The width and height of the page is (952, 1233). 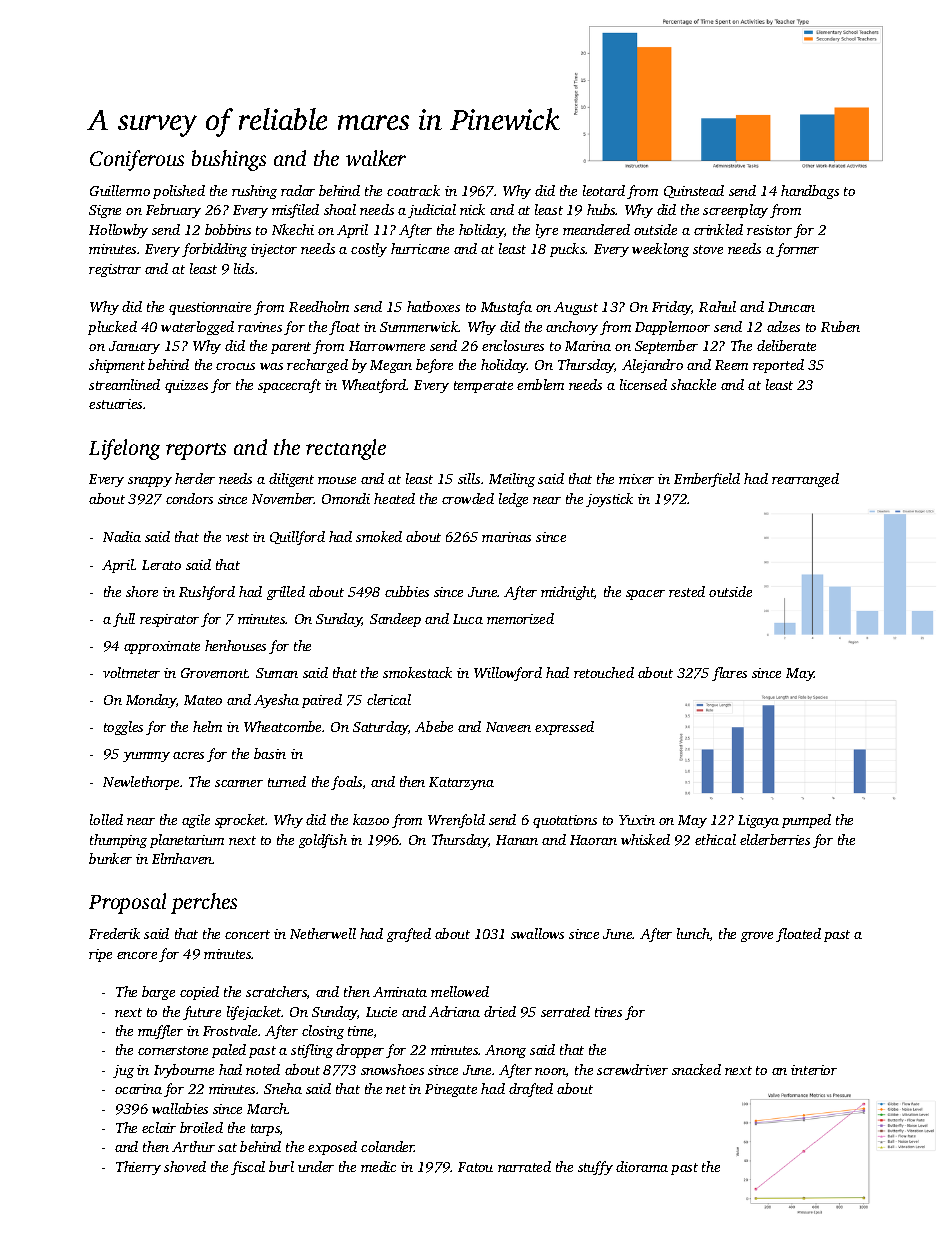 What do you see at coordinates (100, 955) in the page?
I see `ripe` at bounding box center [100, 955].
